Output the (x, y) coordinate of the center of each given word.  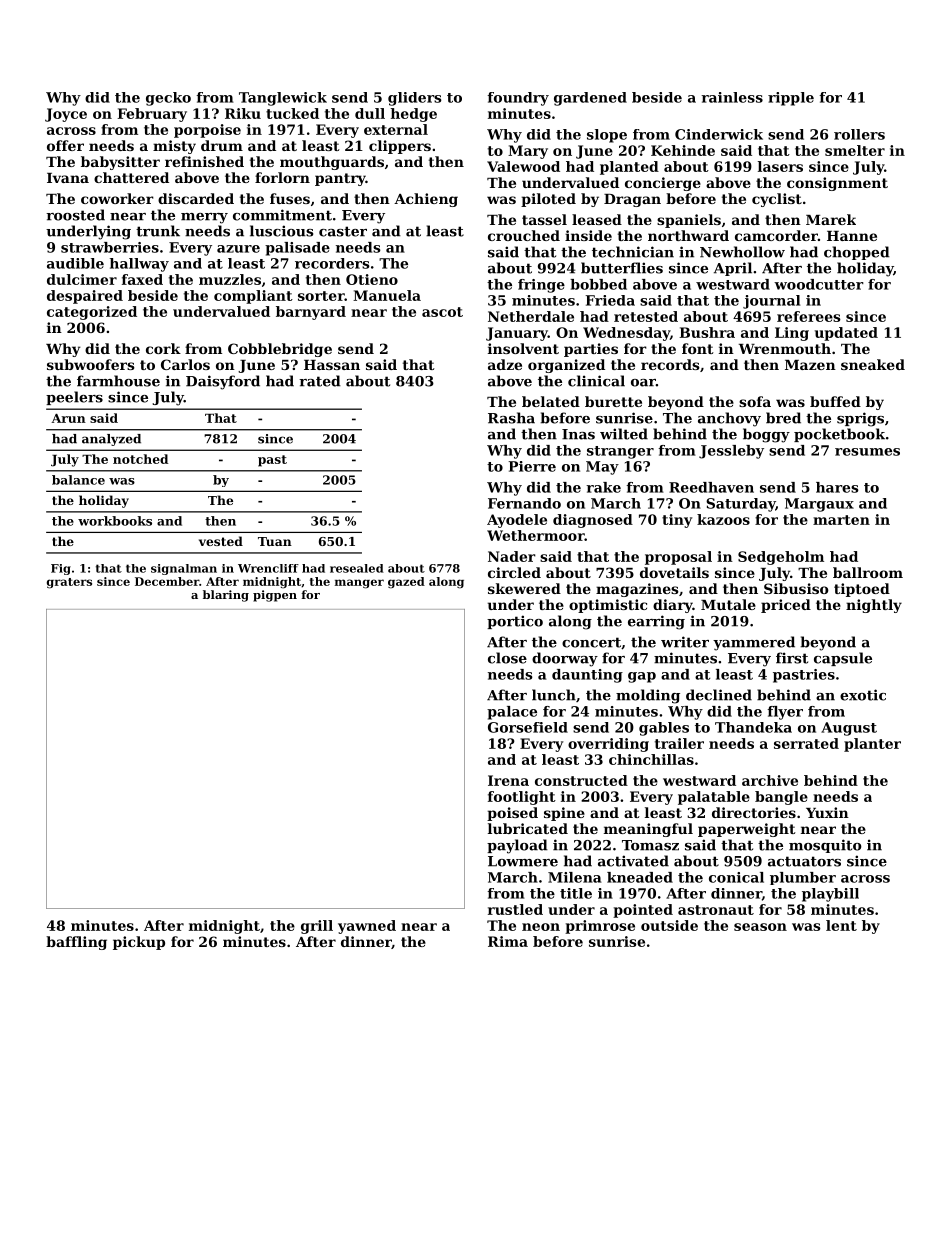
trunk (158, 231)
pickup (139, 943)
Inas (578, 434)
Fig (61, 569)
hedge (413, 115)
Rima (508, 941)
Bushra (707, 332)
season (760, 927)
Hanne (852, 236)
